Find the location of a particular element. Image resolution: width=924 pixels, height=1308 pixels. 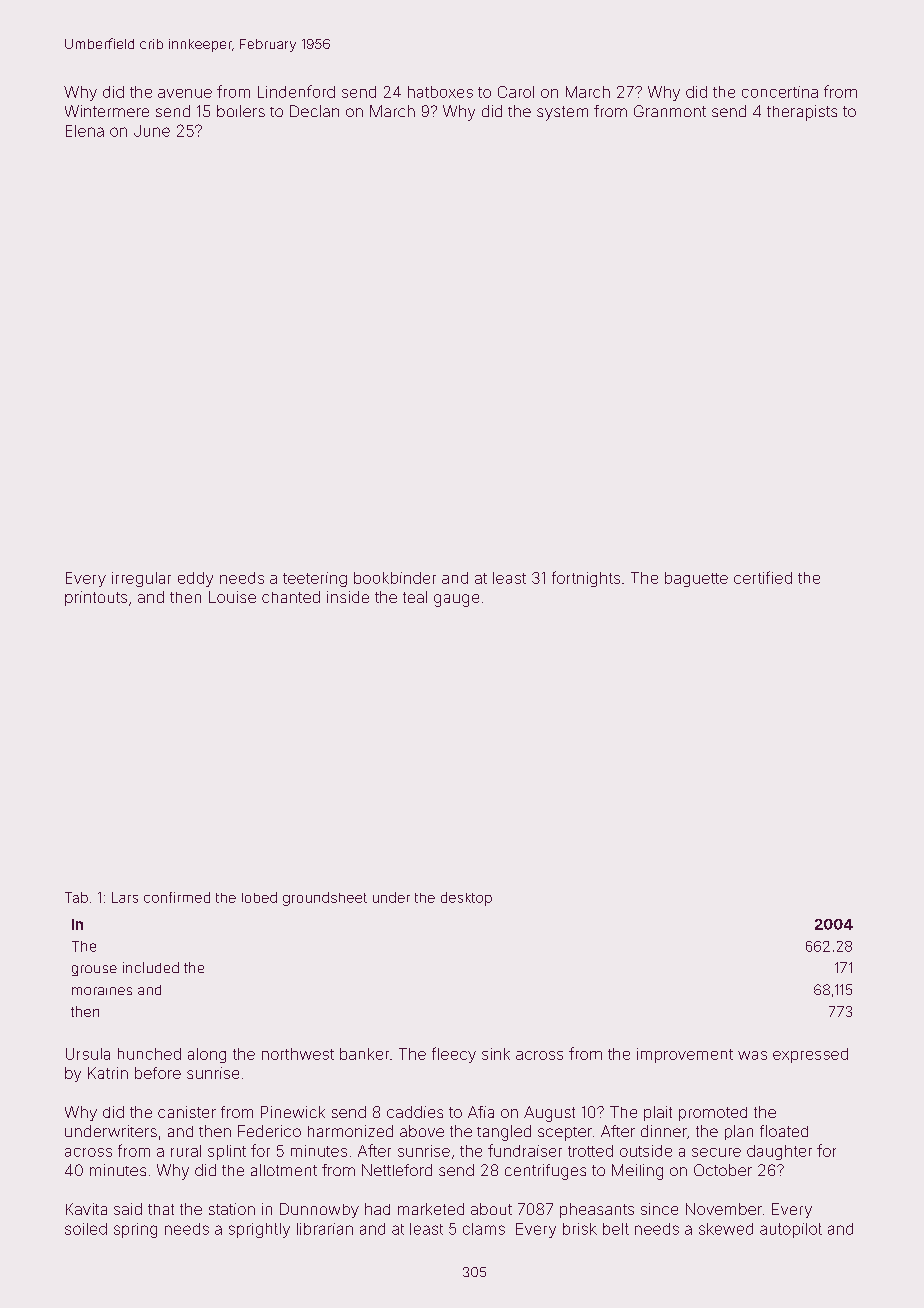

lobed is located at coordinates (259, 897).
